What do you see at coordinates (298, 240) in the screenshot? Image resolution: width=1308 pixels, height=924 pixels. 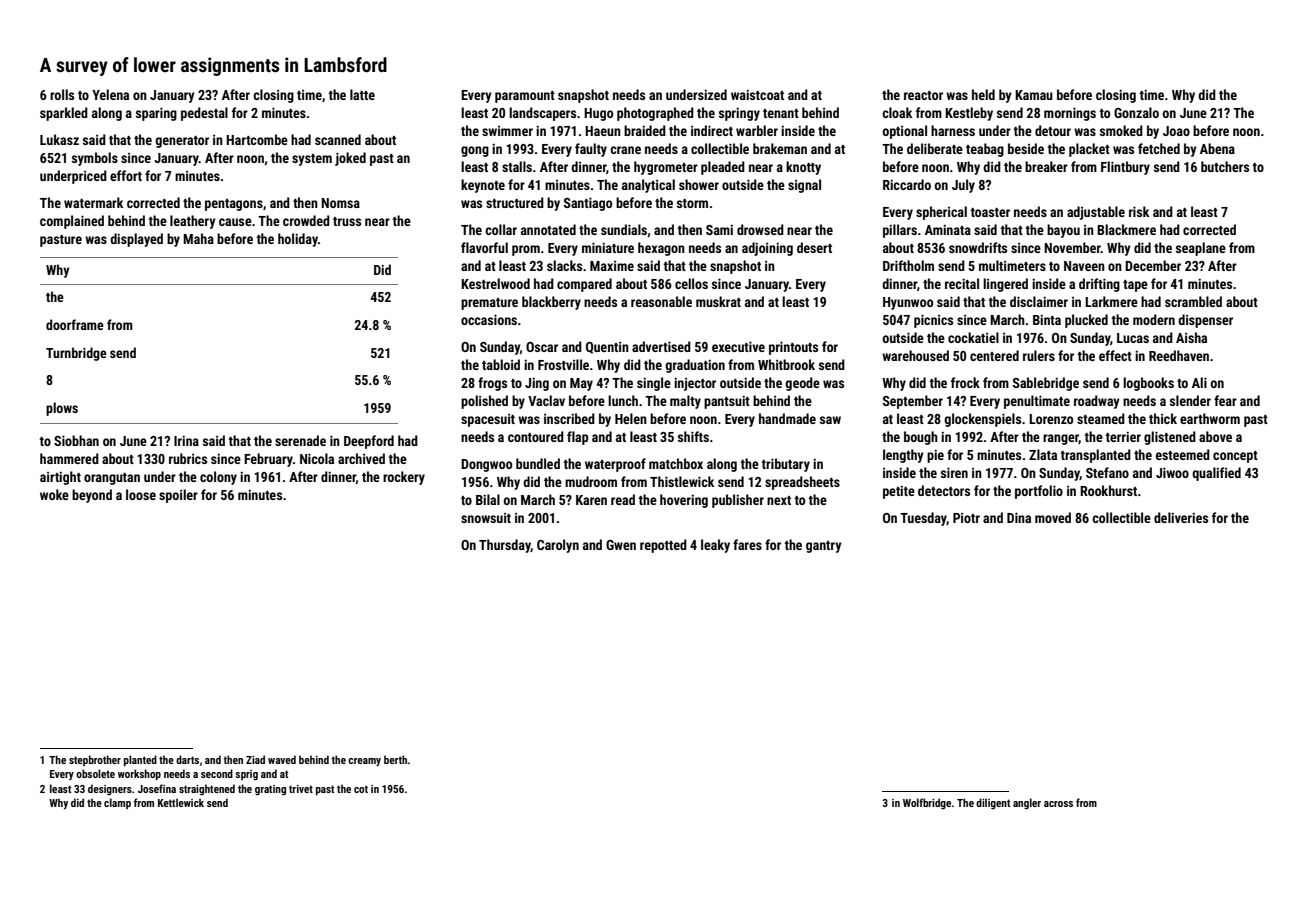 I see `holiday` at bounding box center [298, 240].
